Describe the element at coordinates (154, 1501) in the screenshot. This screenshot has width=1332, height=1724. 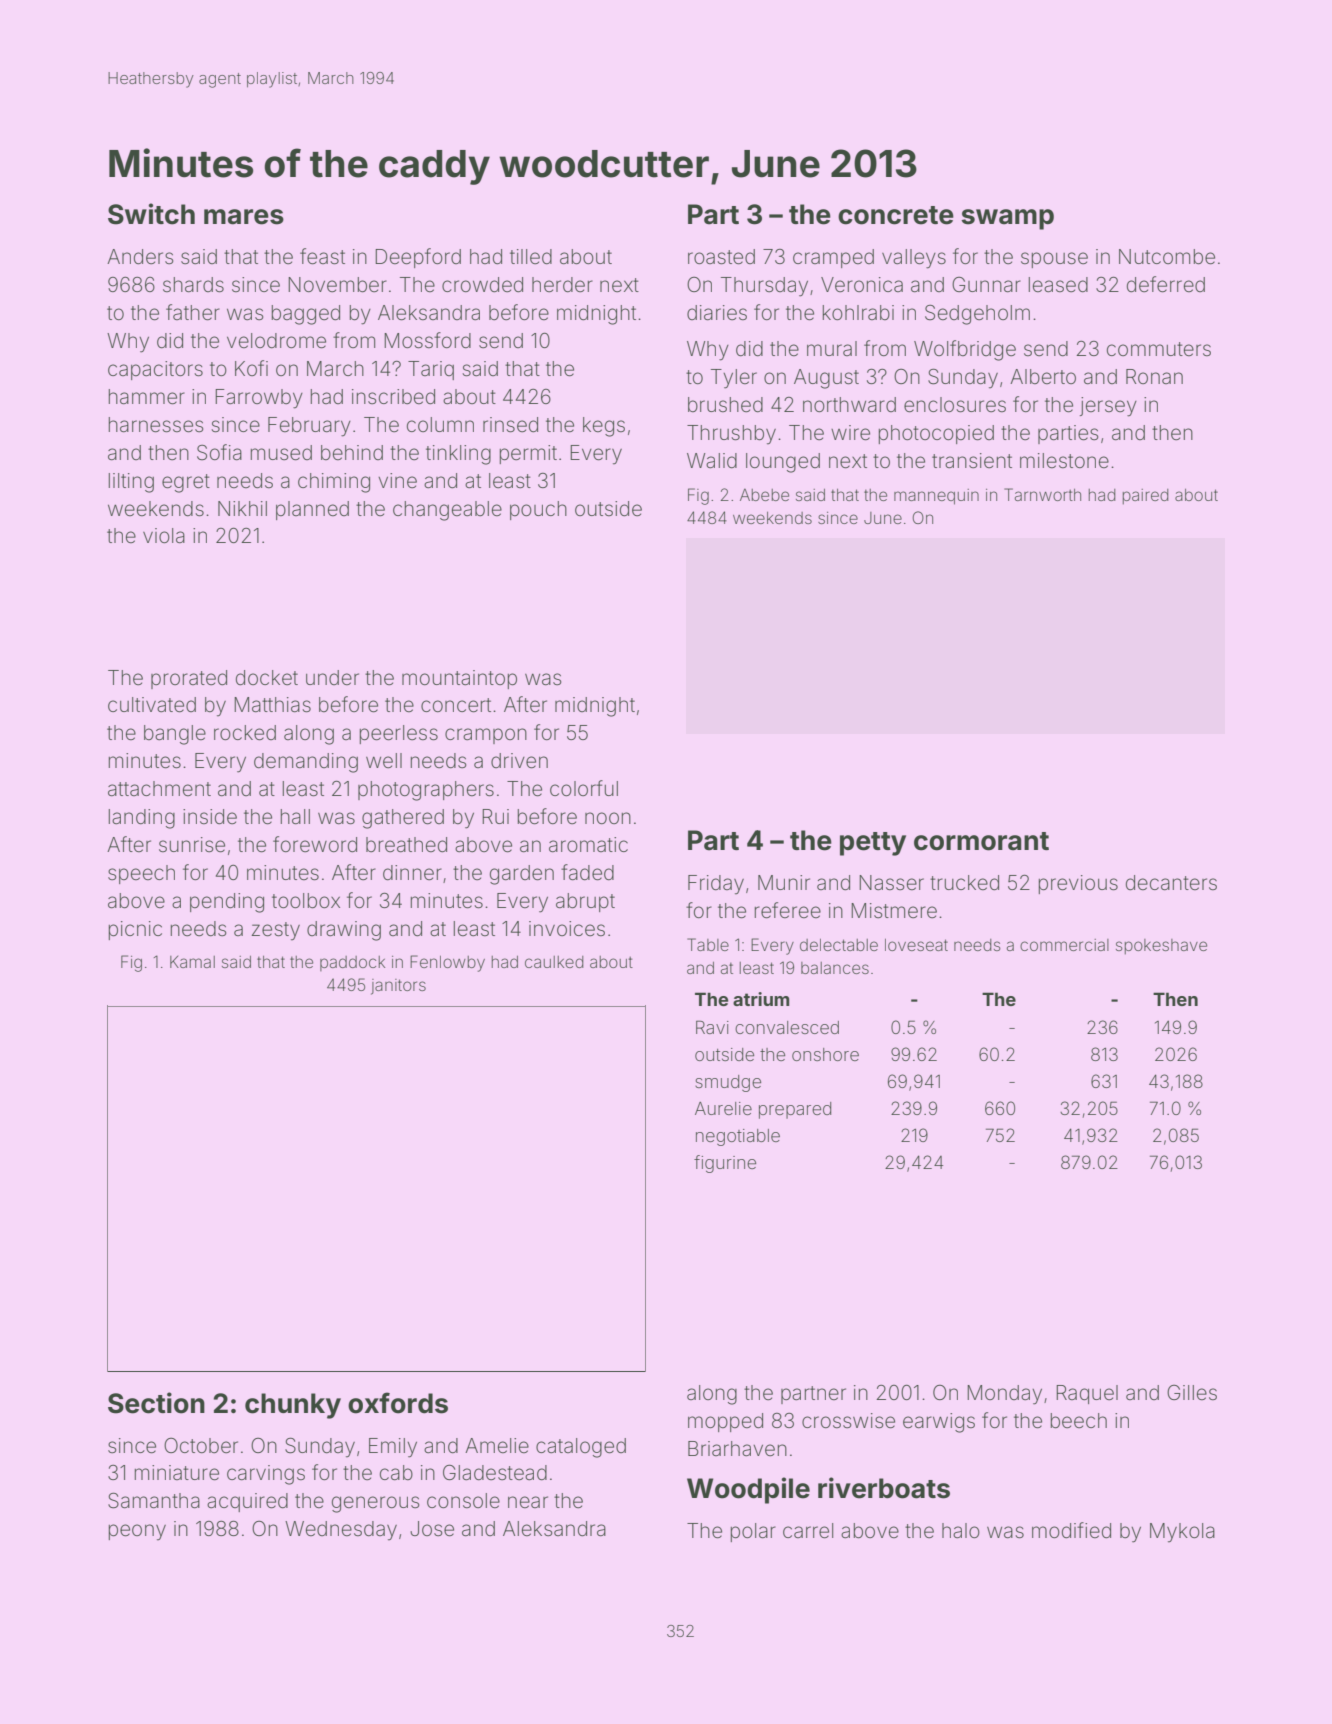
I see `Samantha` at that location.
